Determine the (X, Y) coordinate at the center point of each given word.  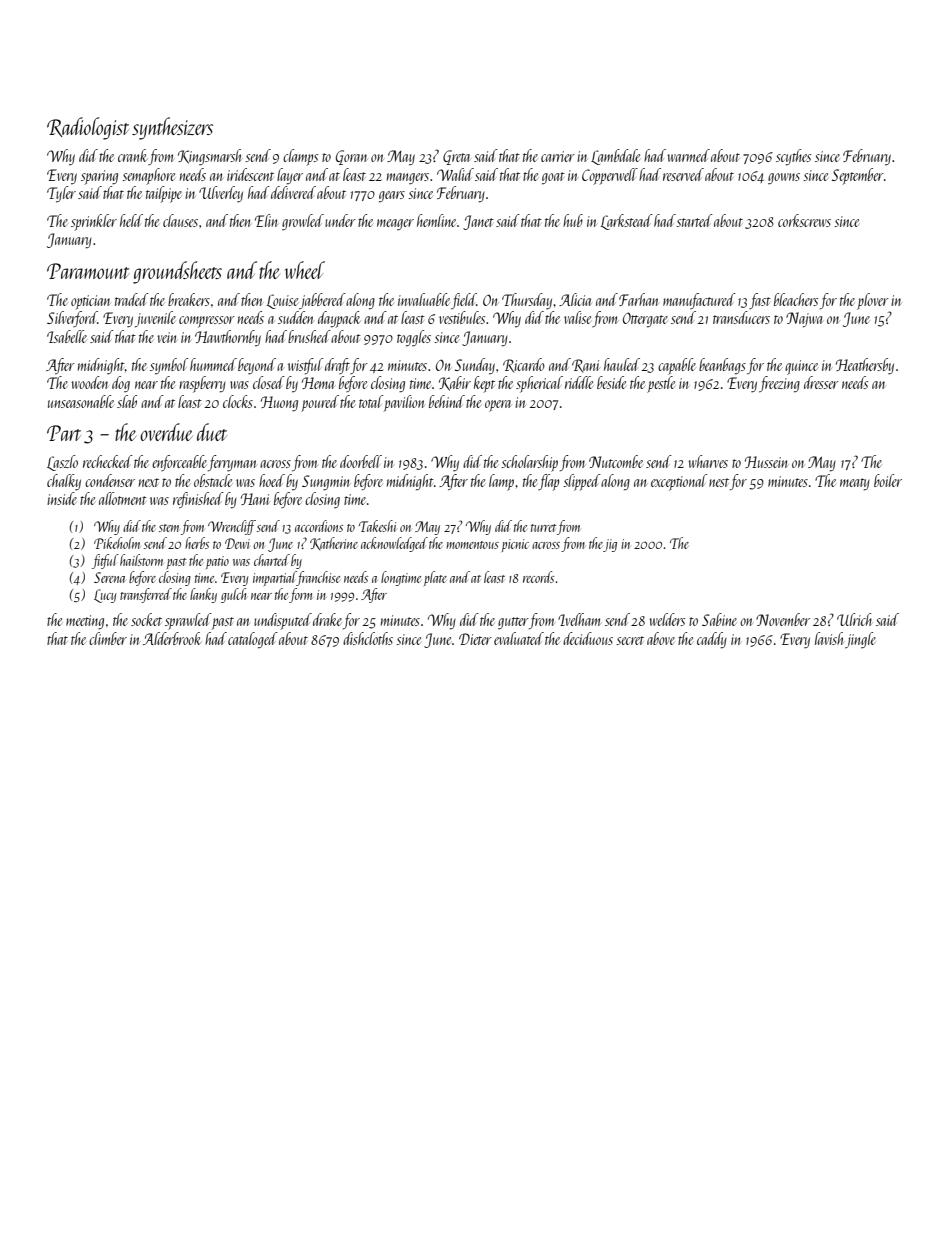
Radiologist (88, 128)
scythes (793, 157)
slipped (582, 482)
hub (573, 220)
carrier (558, 156)
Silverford (72, 319)
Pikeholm (117, 543)
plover (873, 301)
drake (327, 619)
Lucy (105, 596)
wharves (708, 461)
